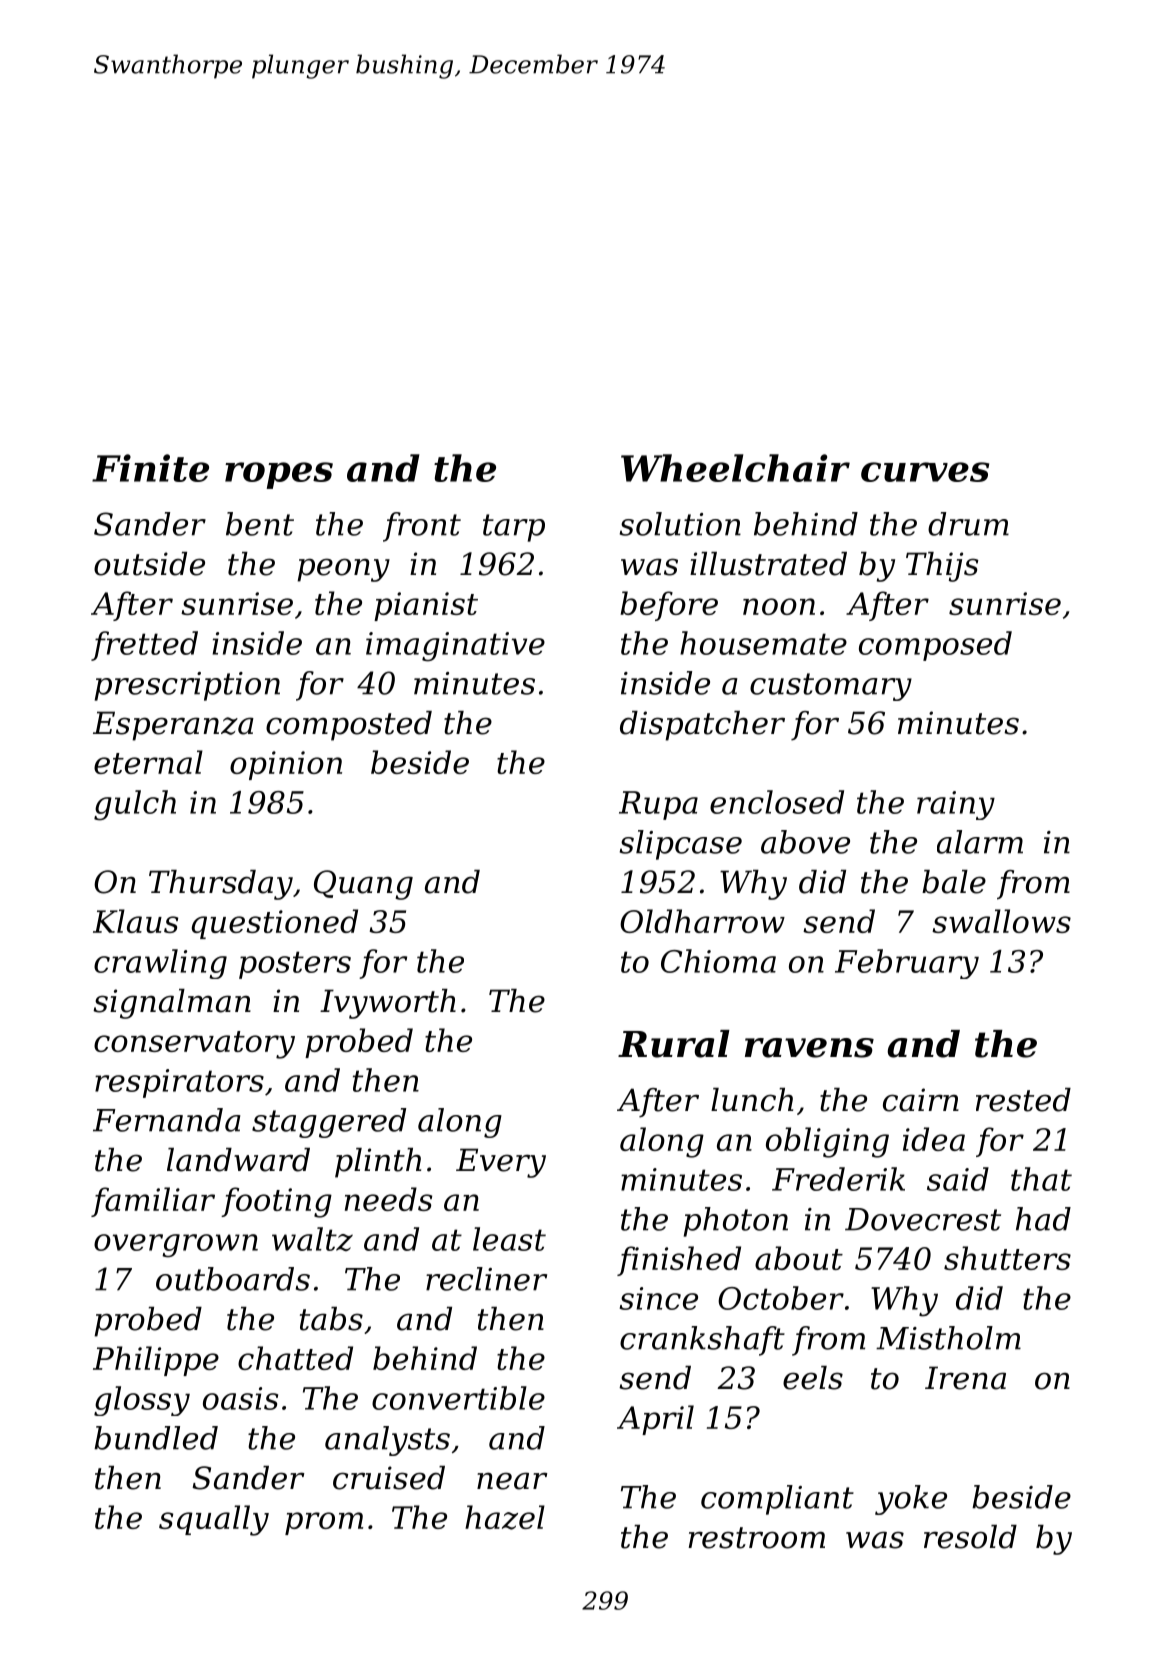 The image size is (1165, 1654). What do you see at coordinates (1023, 1100) in the image?
I see `rested` at bounding box center [1023, 1100].
